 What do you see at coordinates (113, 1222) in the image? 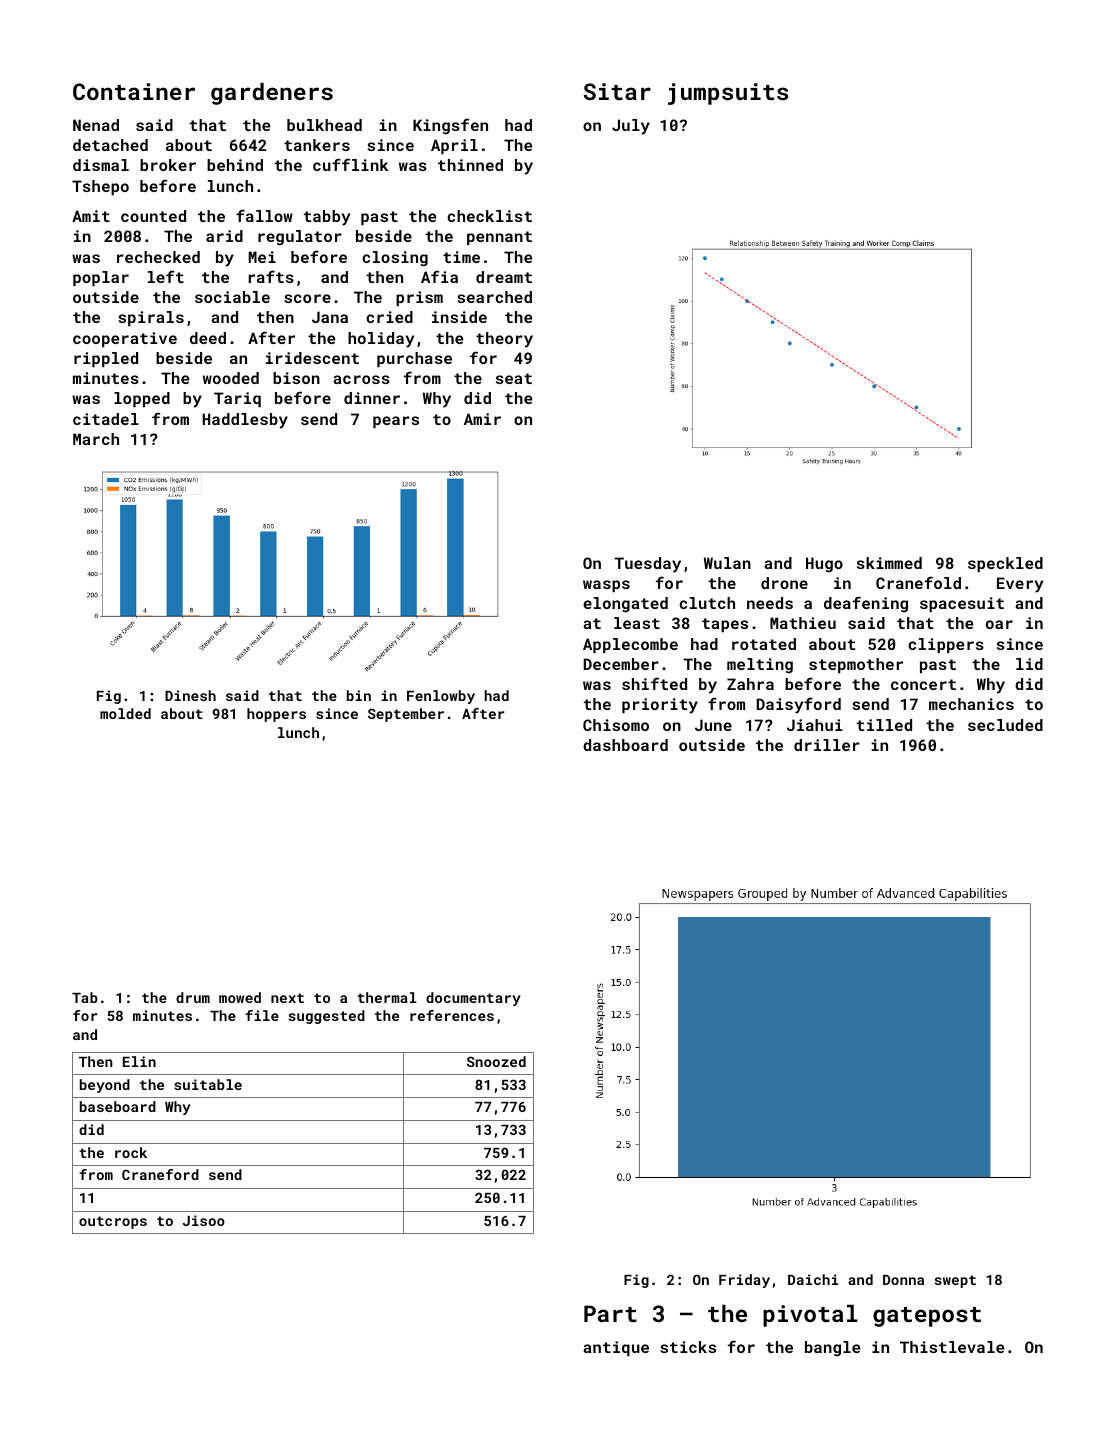
I see `outcrops` at bounding box center [113, 1222].
